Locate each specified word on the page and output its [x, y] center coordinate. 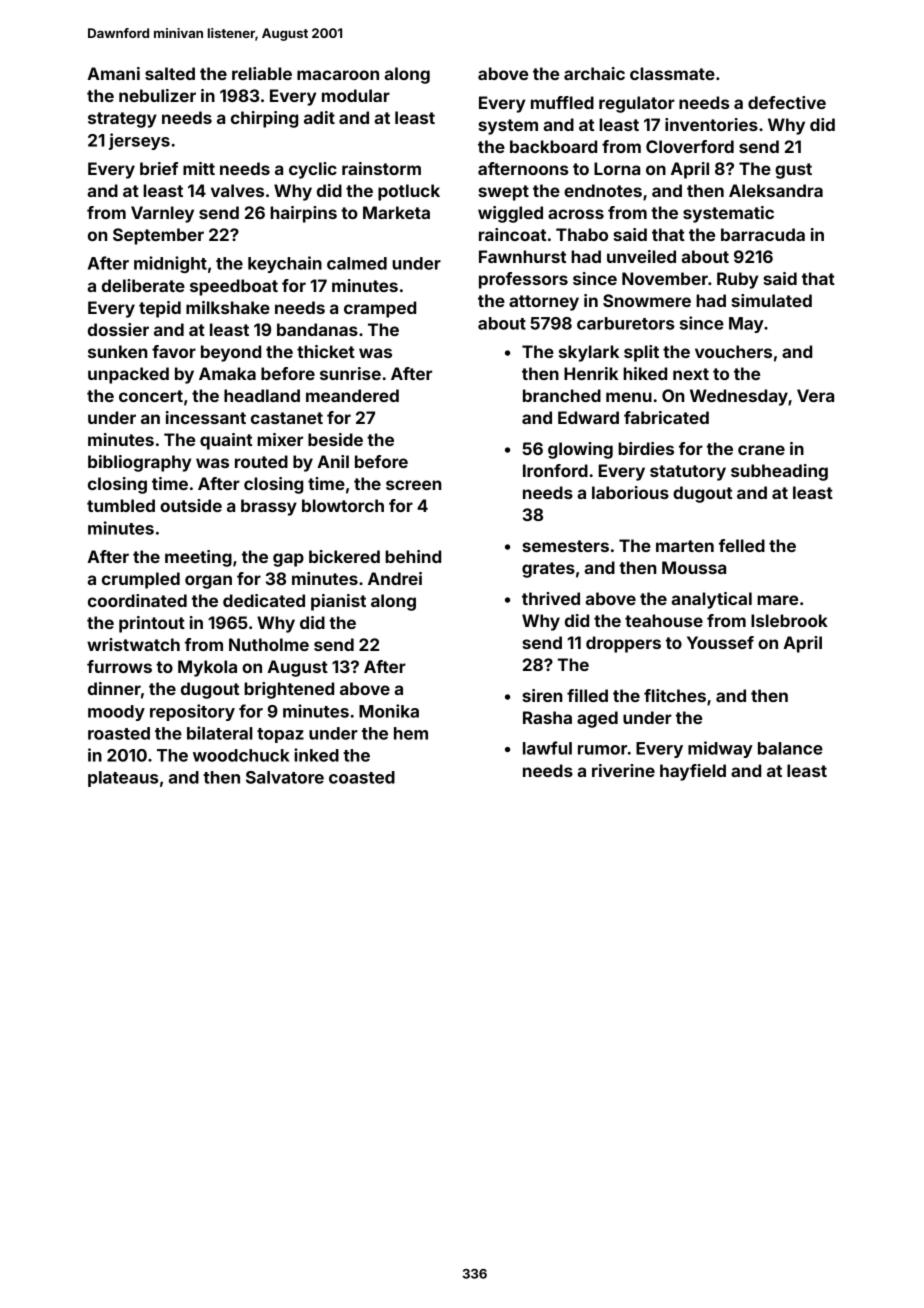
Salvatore [285, 777]
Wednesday [739, 397]
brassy [269, 507]
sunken [117, 351]
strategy [122, 120]
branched [562, 395]
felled [742, 545]
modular [356, 95]
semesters [565, 546]
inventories [711, 124]
